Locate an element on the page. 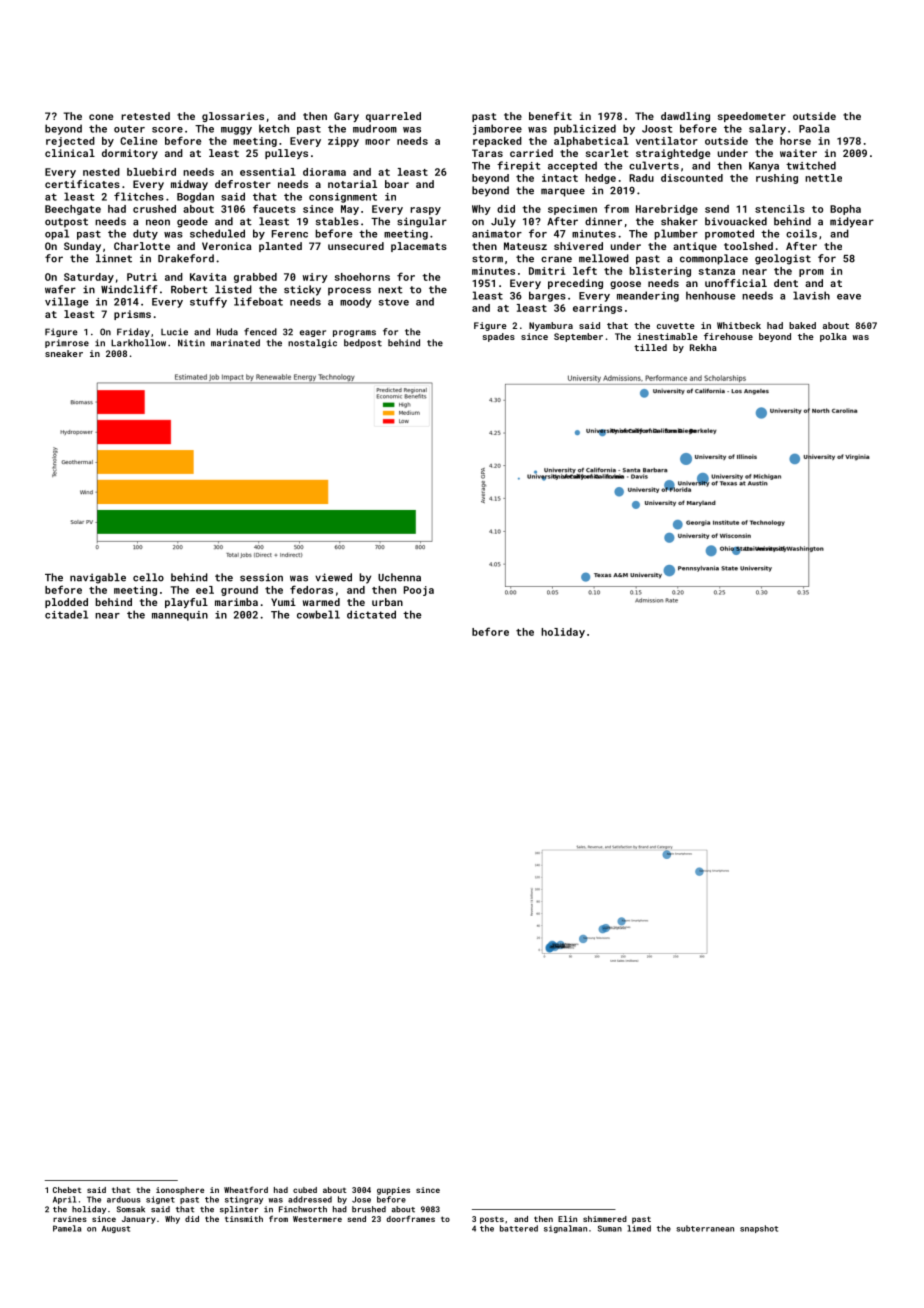 The image size is (924, 1308). sneaker is located at coordinates (64, 353).
